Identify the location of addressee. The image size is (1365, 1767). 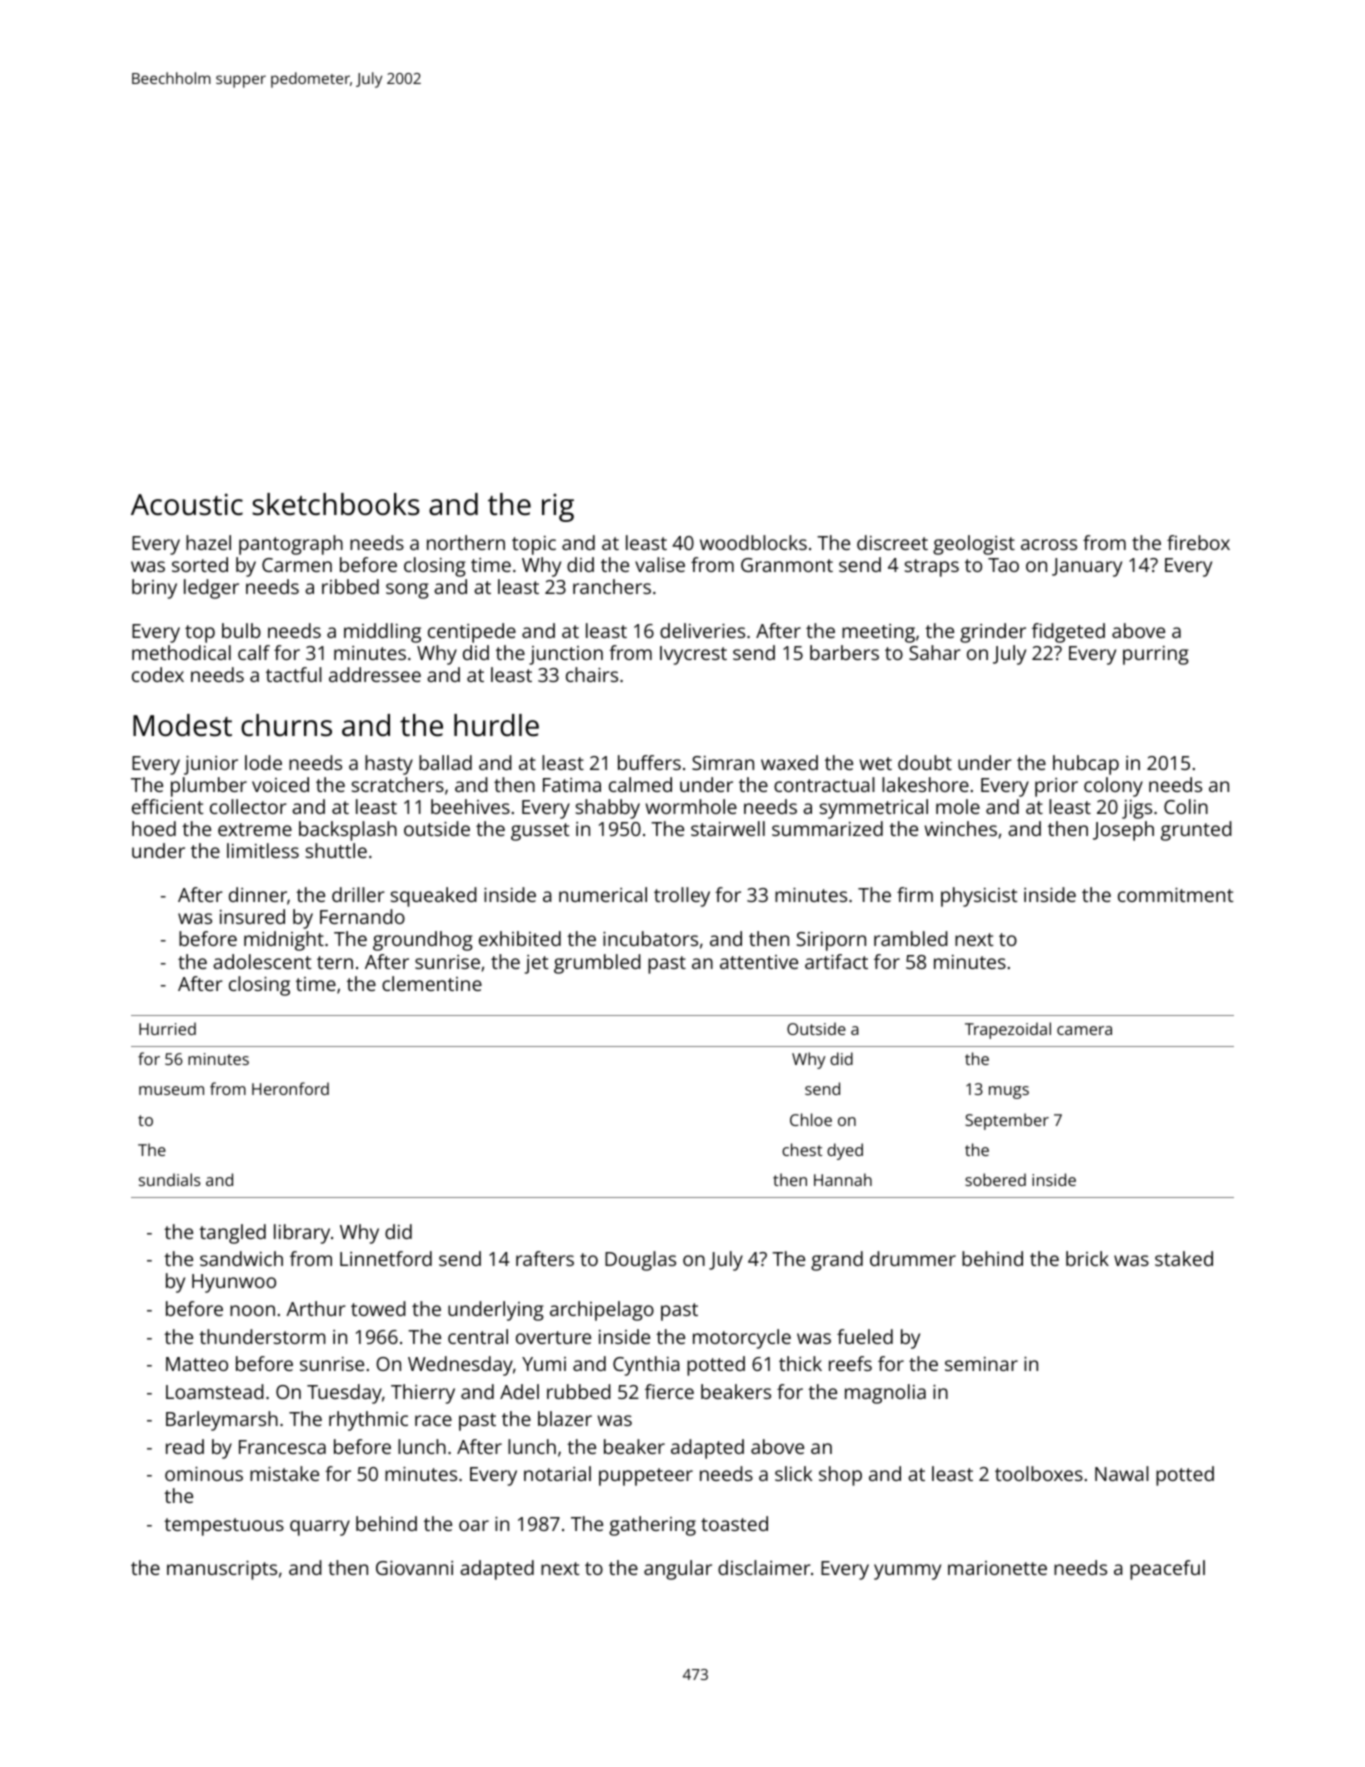
(375, 674).
